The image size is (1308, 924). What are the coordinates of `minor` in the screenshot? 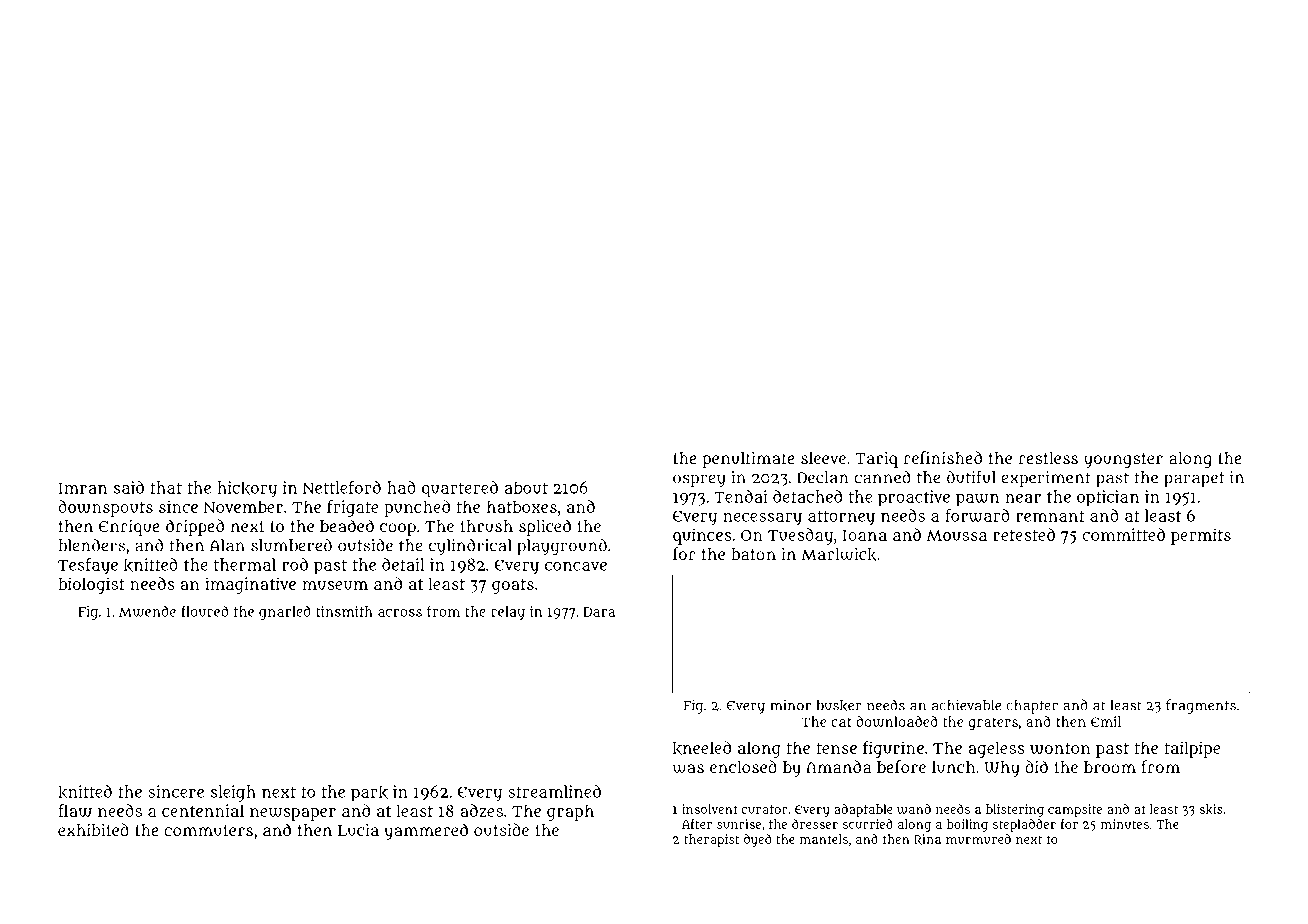 It's located at (790, 705).
